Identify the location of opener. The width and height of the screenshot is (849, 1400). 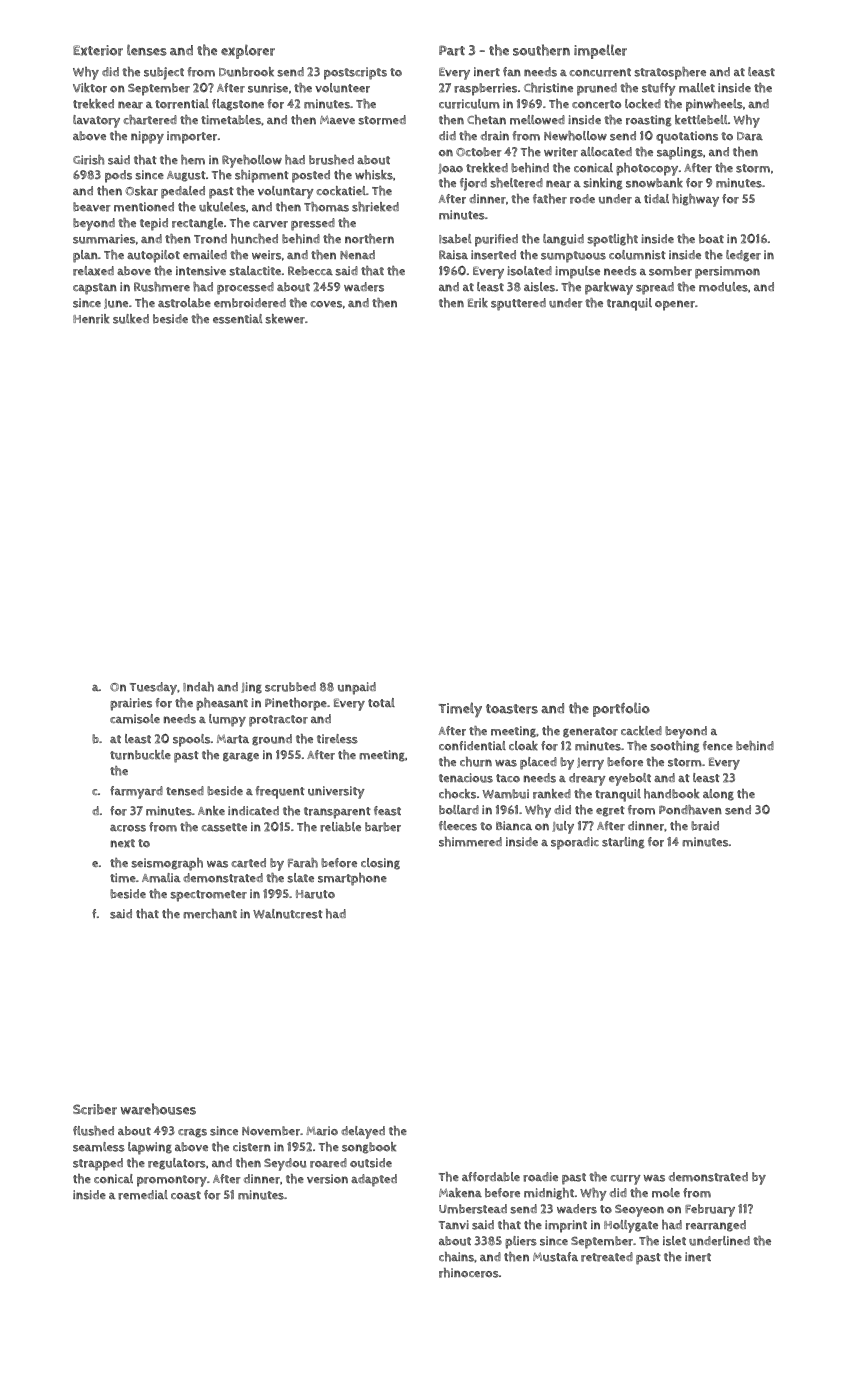
(675, 305).
